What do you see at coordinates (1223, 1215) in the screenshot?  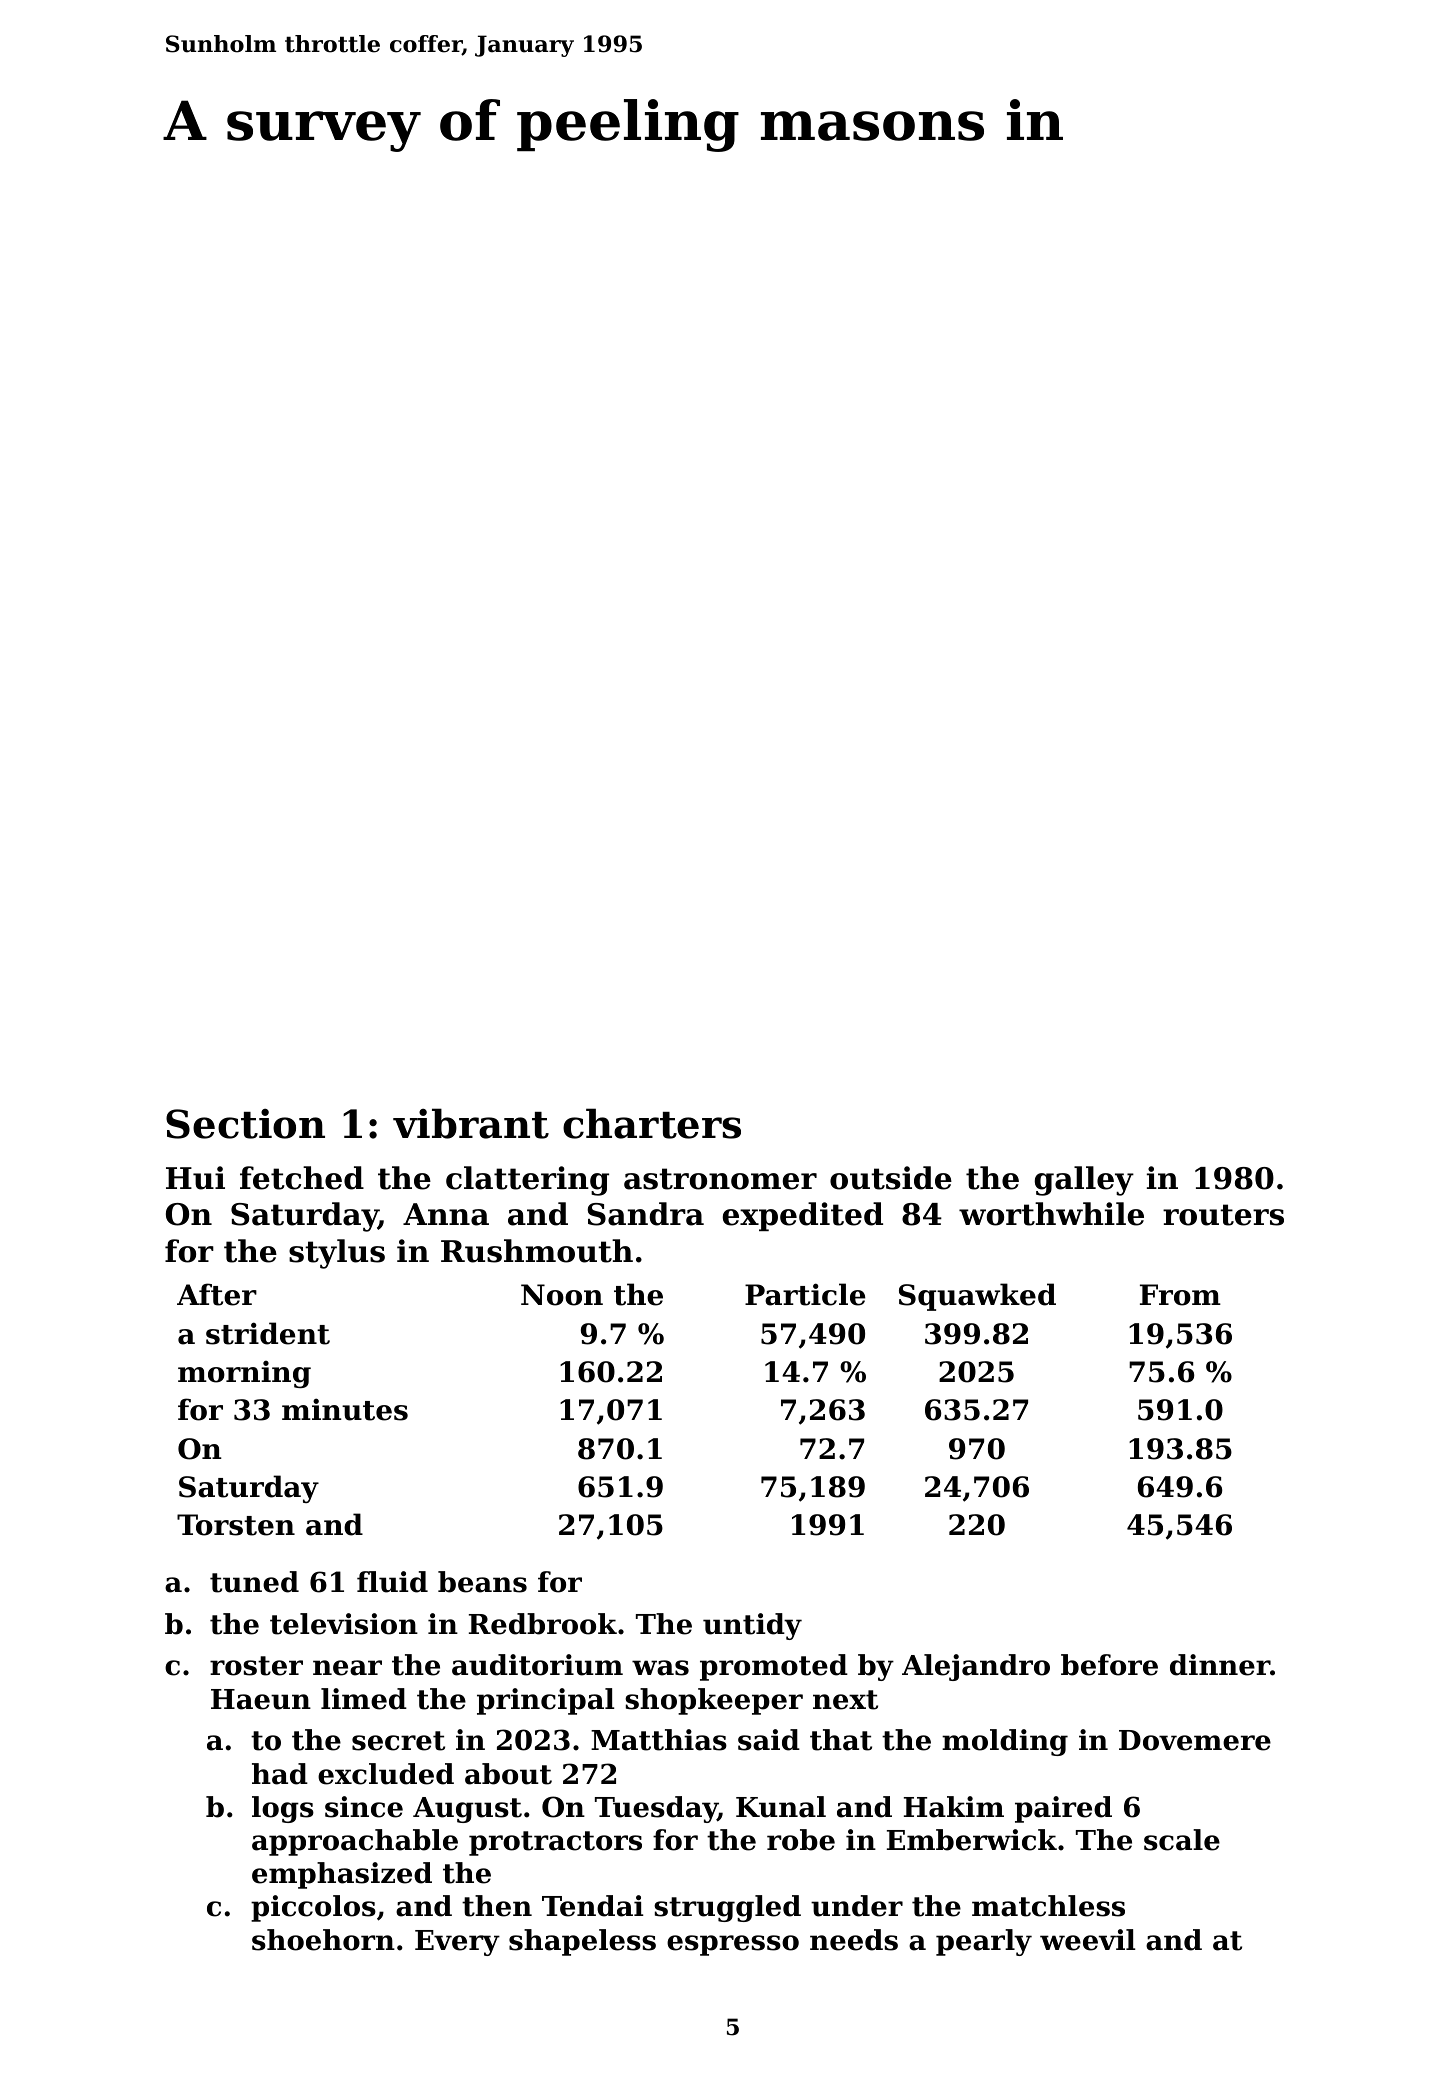 I see `routers` at bounding box center [1223, 1215].
